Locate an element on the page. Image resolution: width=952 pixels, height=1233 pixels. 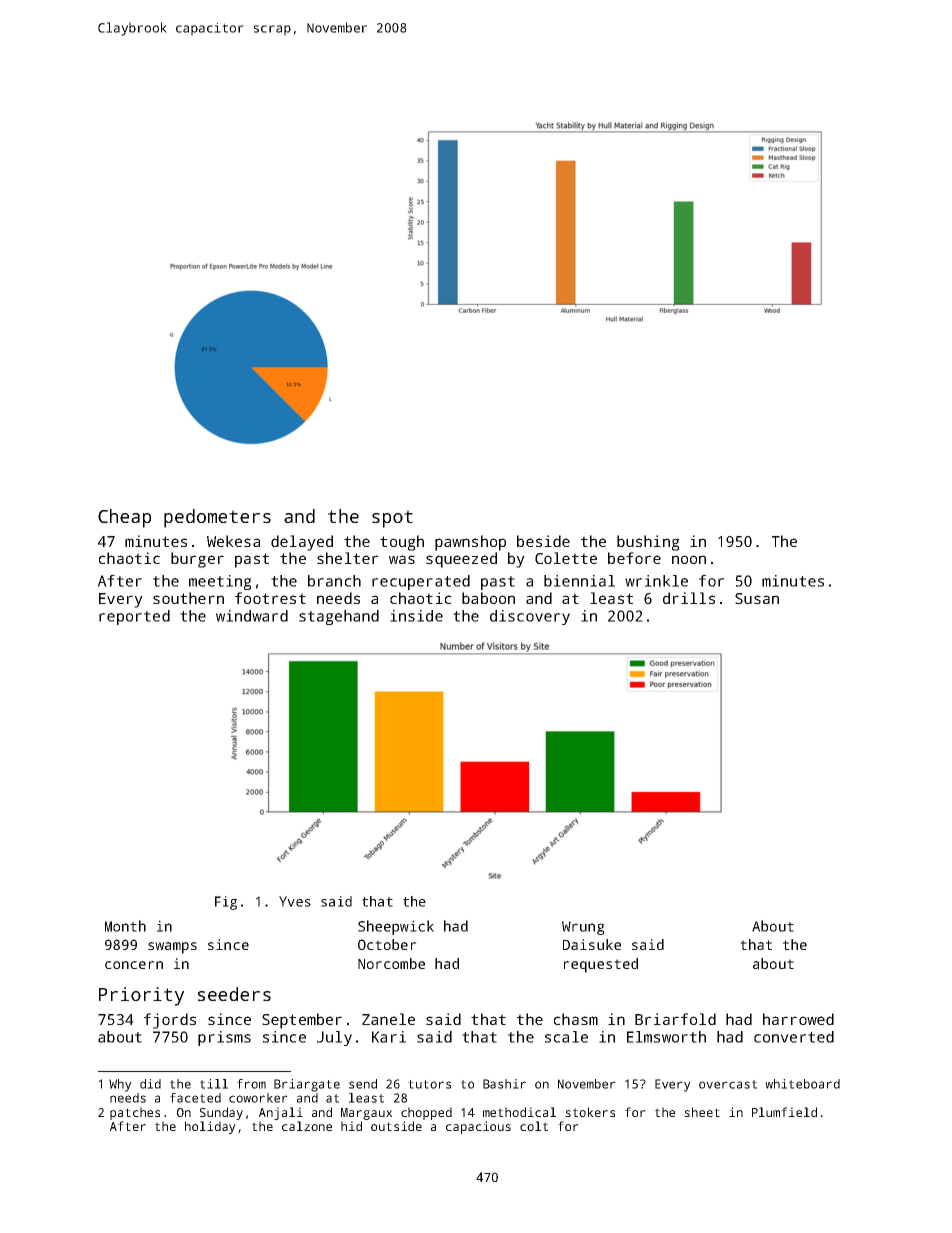
meeting is located at coordinates (220, 582).
